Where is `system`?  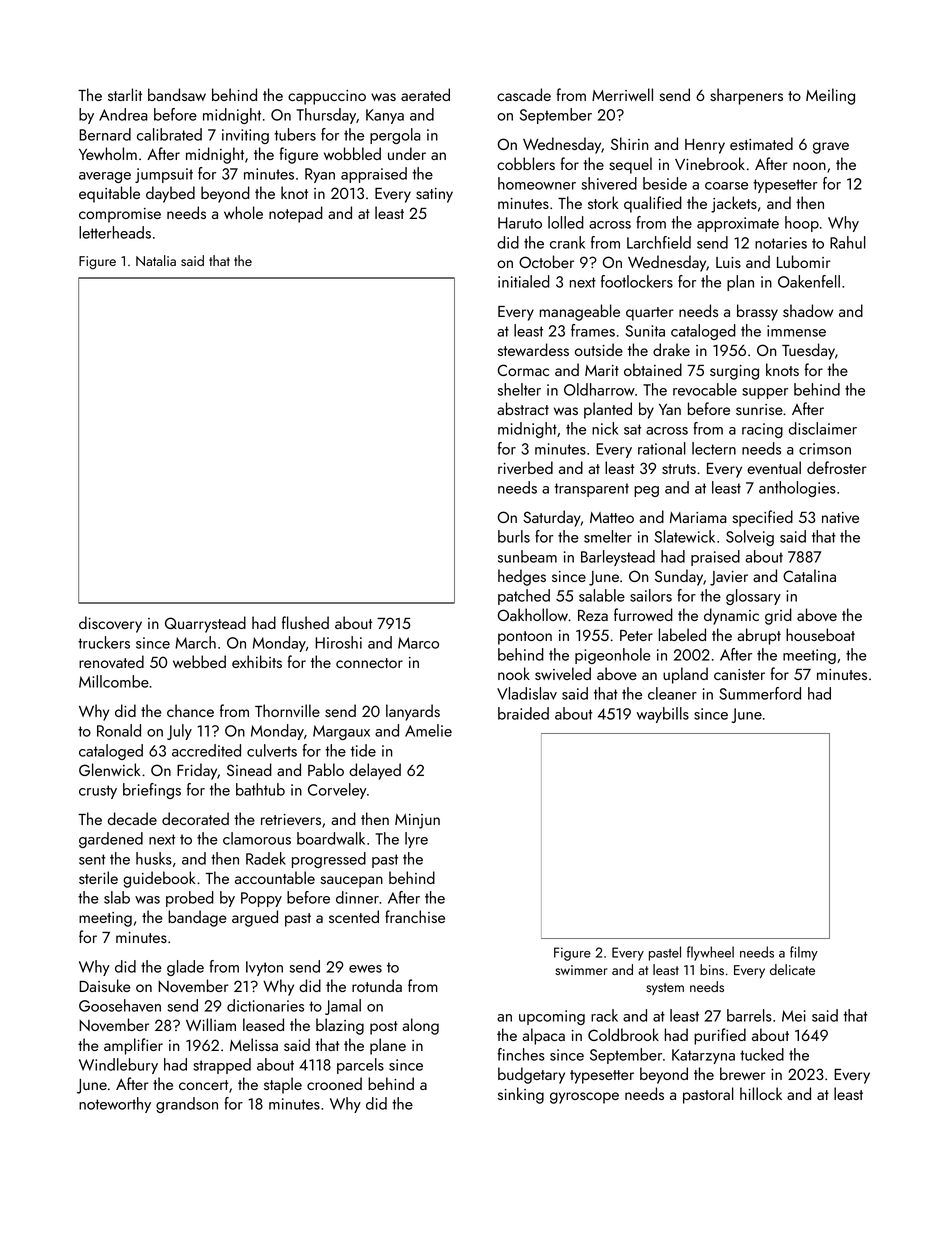
system is located at coordinates (665, 989).
